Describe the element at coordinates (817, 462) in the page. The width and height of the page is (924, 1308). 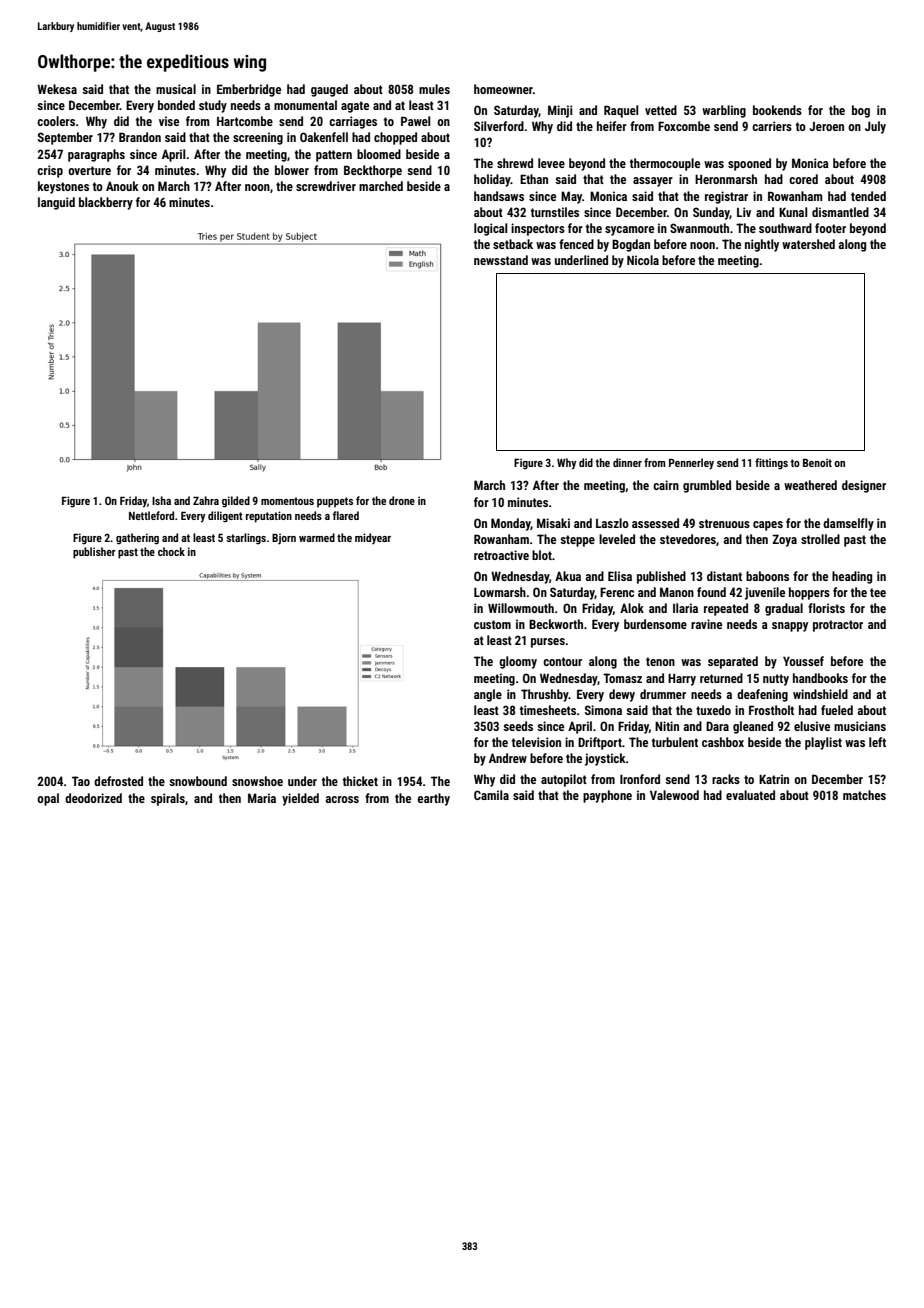
I see `Benoit` at that location.
